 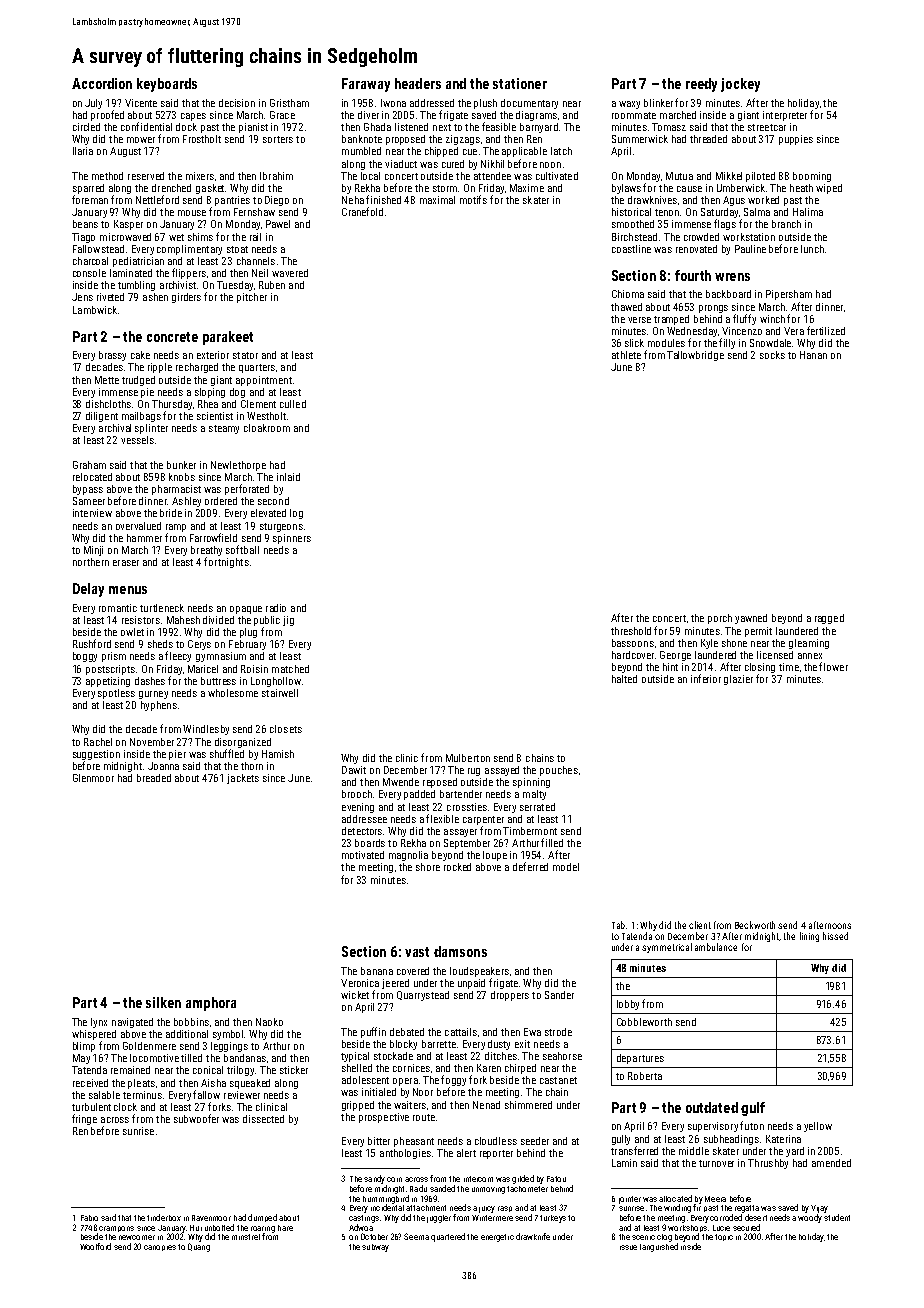 What do you see at coordinates (95, 1246) in the image?
I see `Woolford` at bounding box center [95, 1246].
